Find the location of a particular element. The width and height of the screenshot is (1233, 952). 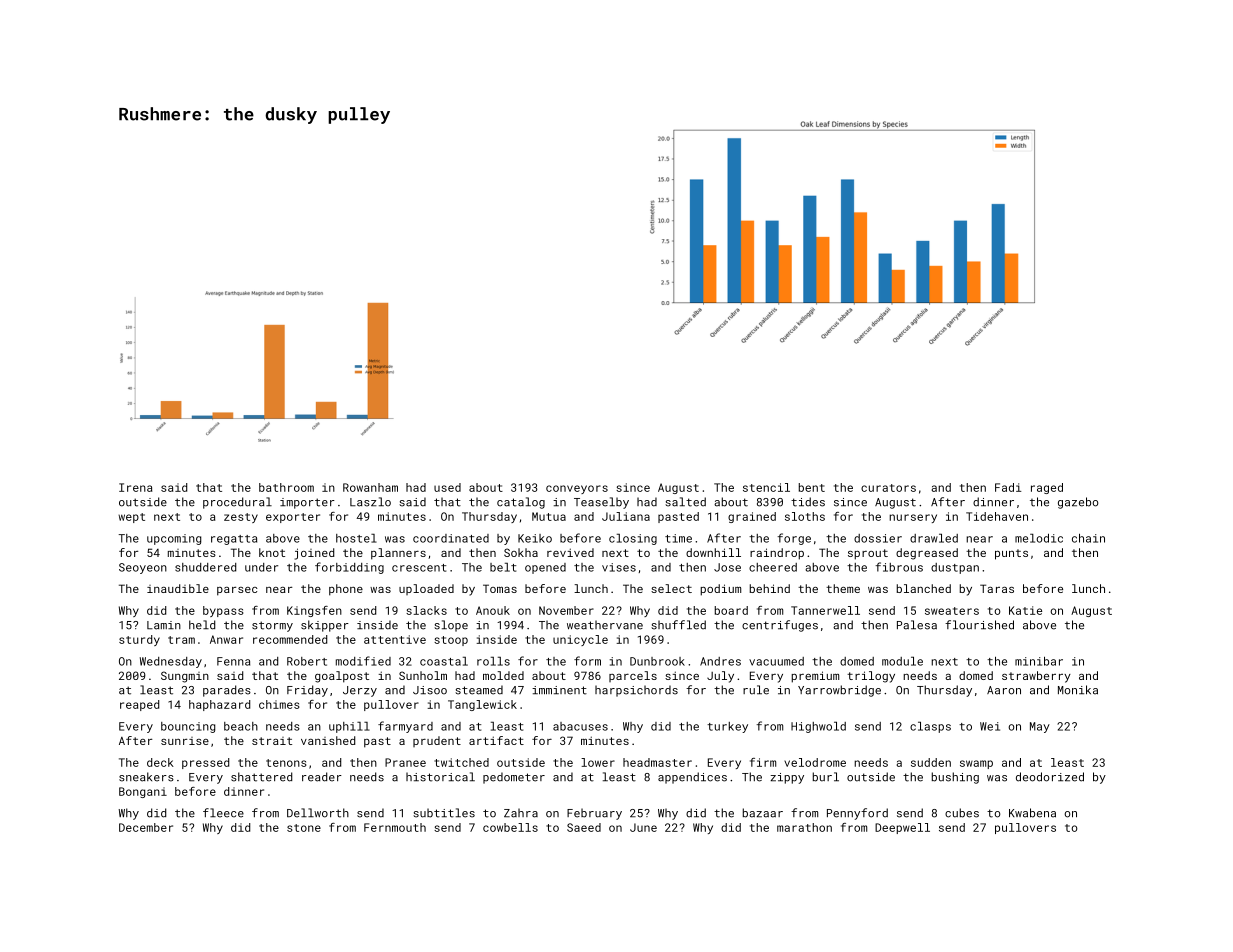

board is located at coordinates (731, 610).
